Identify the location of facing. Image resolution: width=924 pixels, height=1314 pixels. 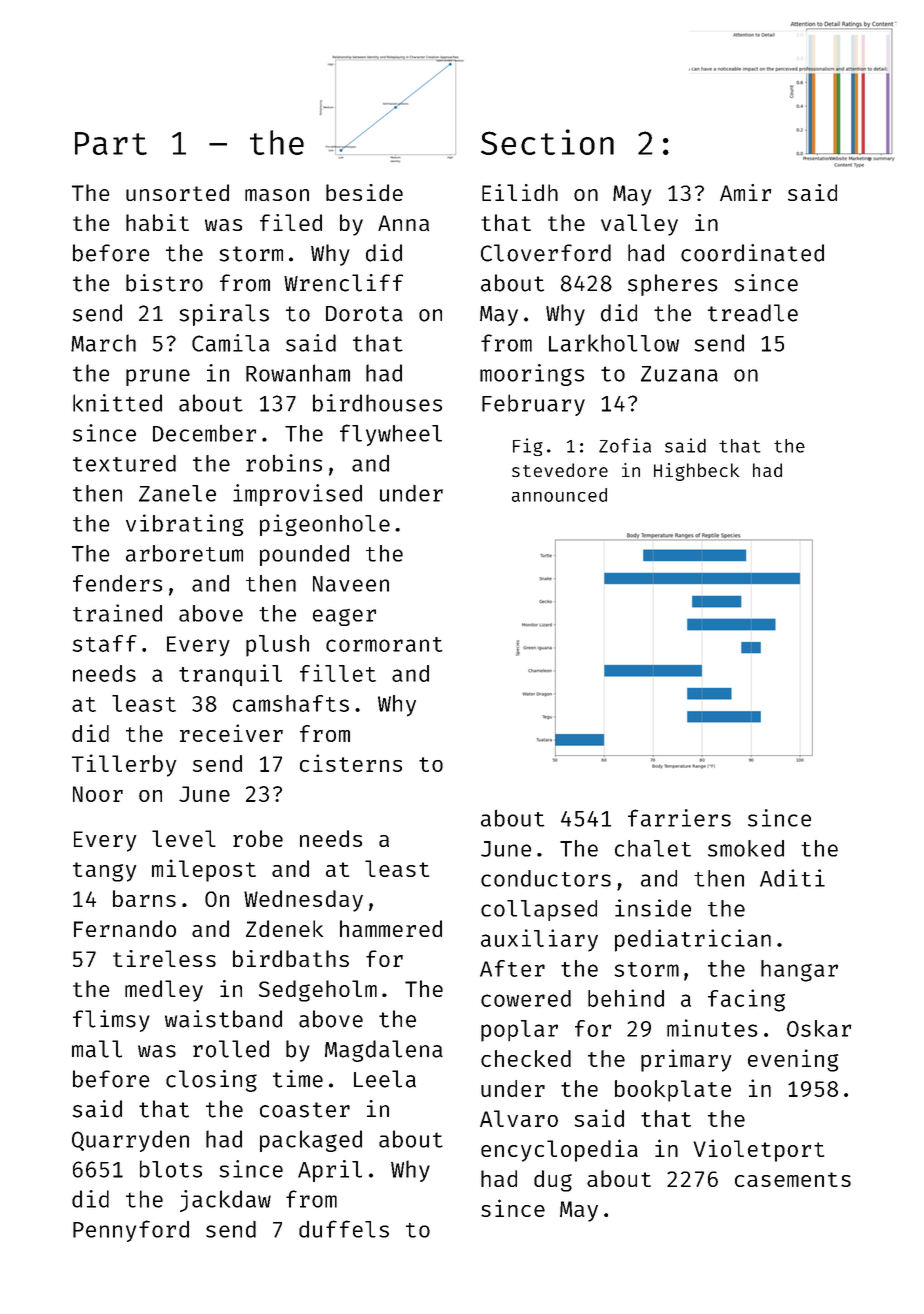
(746, 1000).
